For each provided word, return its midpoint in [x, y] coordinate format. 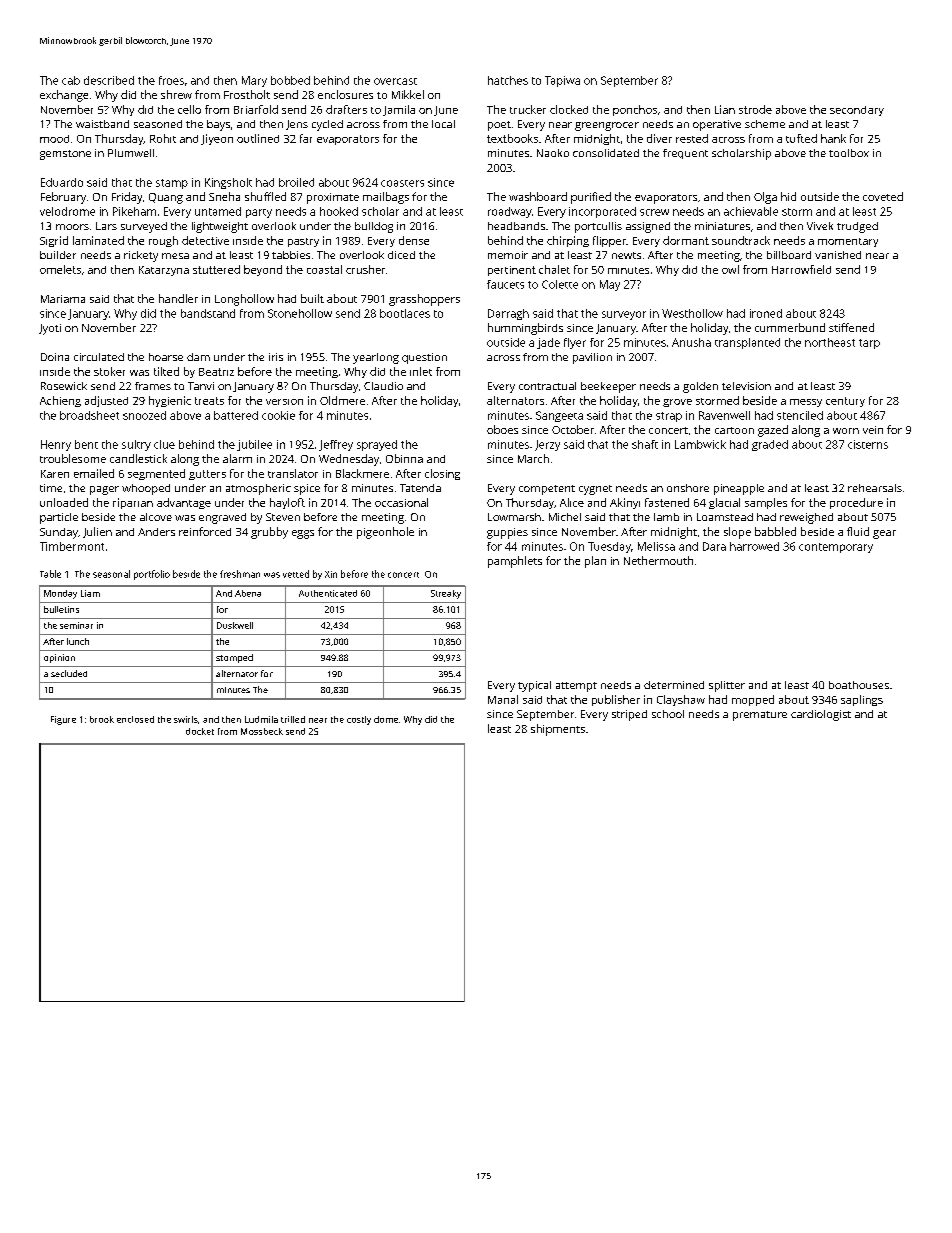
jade [548, 343]
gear [884, 534]
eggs [303, 534]
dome [386, 719]
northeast [830, 342]
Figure [63, 720]
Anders [156, 532]
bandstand [208, 313]
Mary [254, 81]
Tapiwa [562, 81]
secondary [857, 111]
